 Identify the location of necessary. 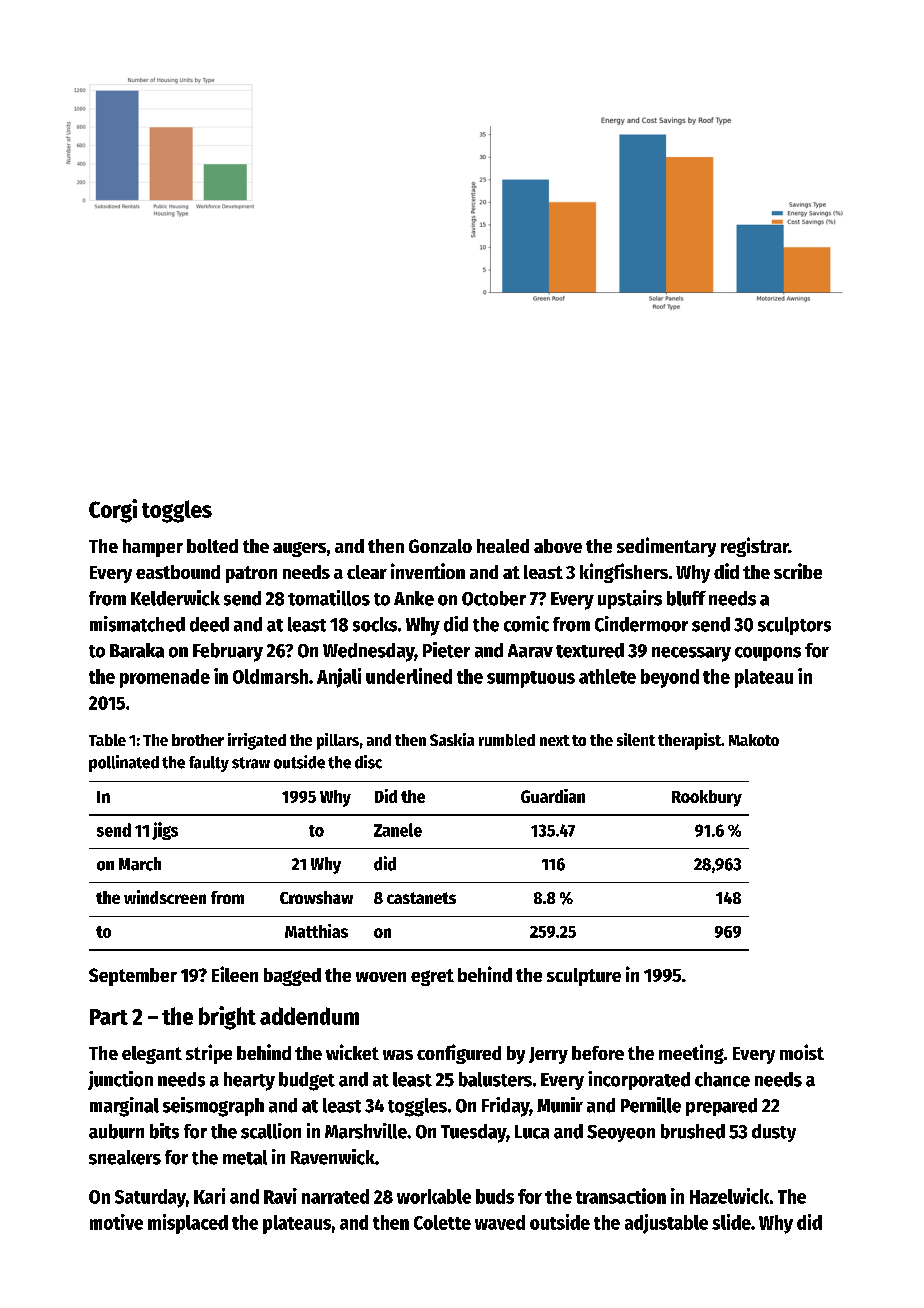
(691, 654).
